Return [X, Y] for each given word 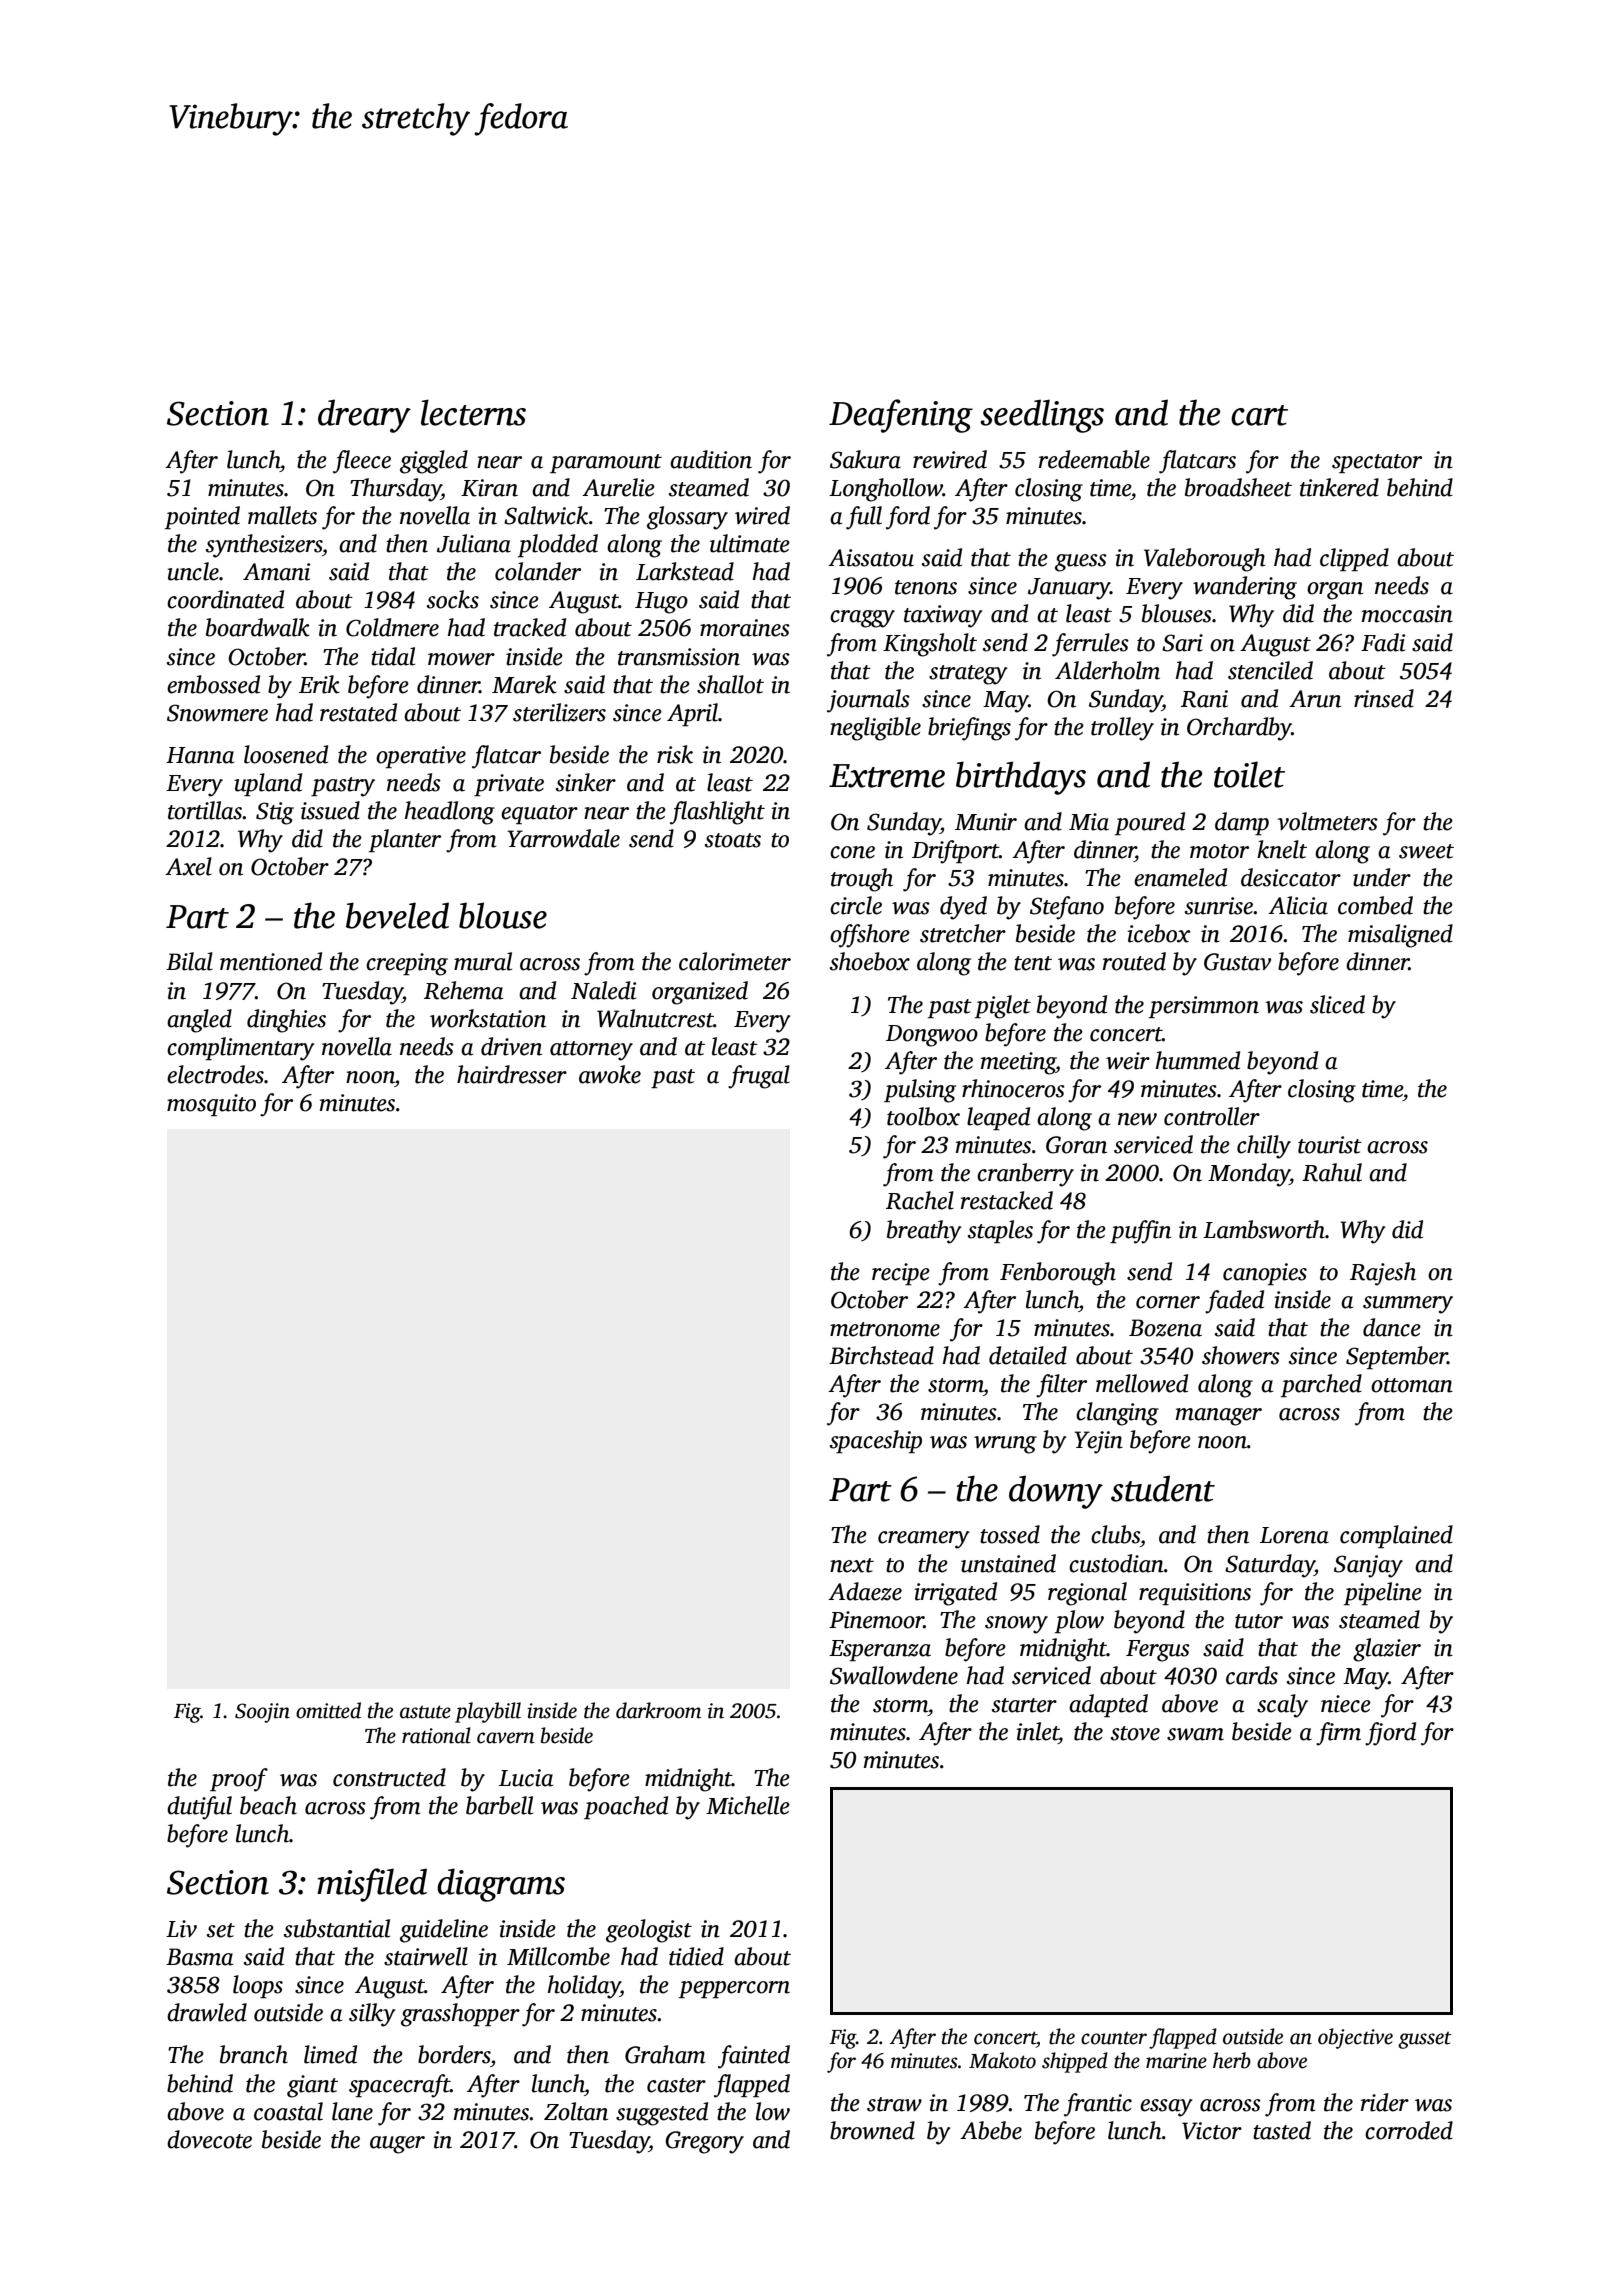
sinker [586, 782]
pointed [202, 517]
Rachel [920, 1200]
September [1397, 1357]
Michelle [748, 1805]
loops [258, 1986]
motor [1219, 851]
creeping [407, 964]
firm [1338, 1734]
